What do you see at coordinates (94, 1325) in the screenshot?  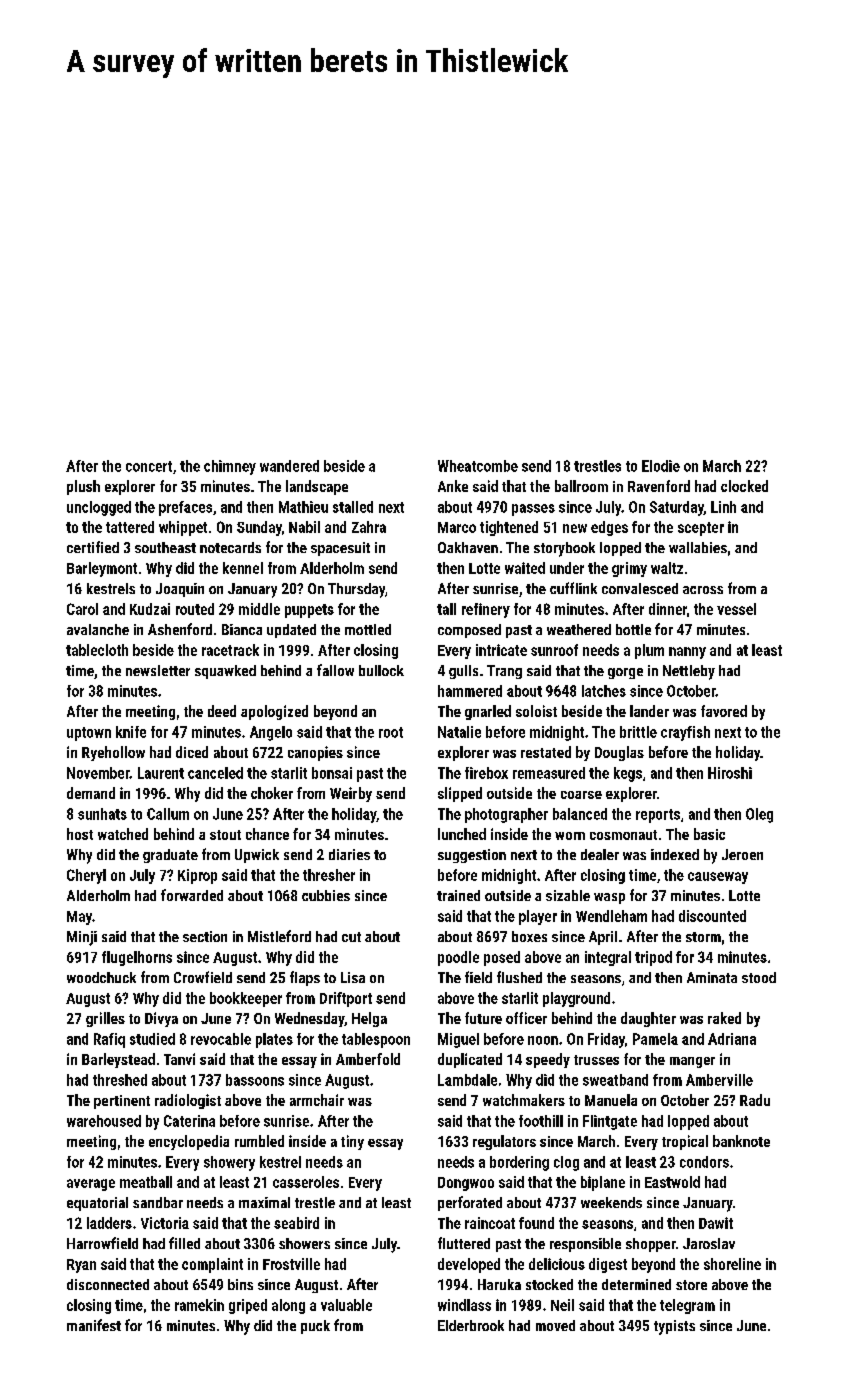 I see `manifest` at bounding box center [94, 1325].
